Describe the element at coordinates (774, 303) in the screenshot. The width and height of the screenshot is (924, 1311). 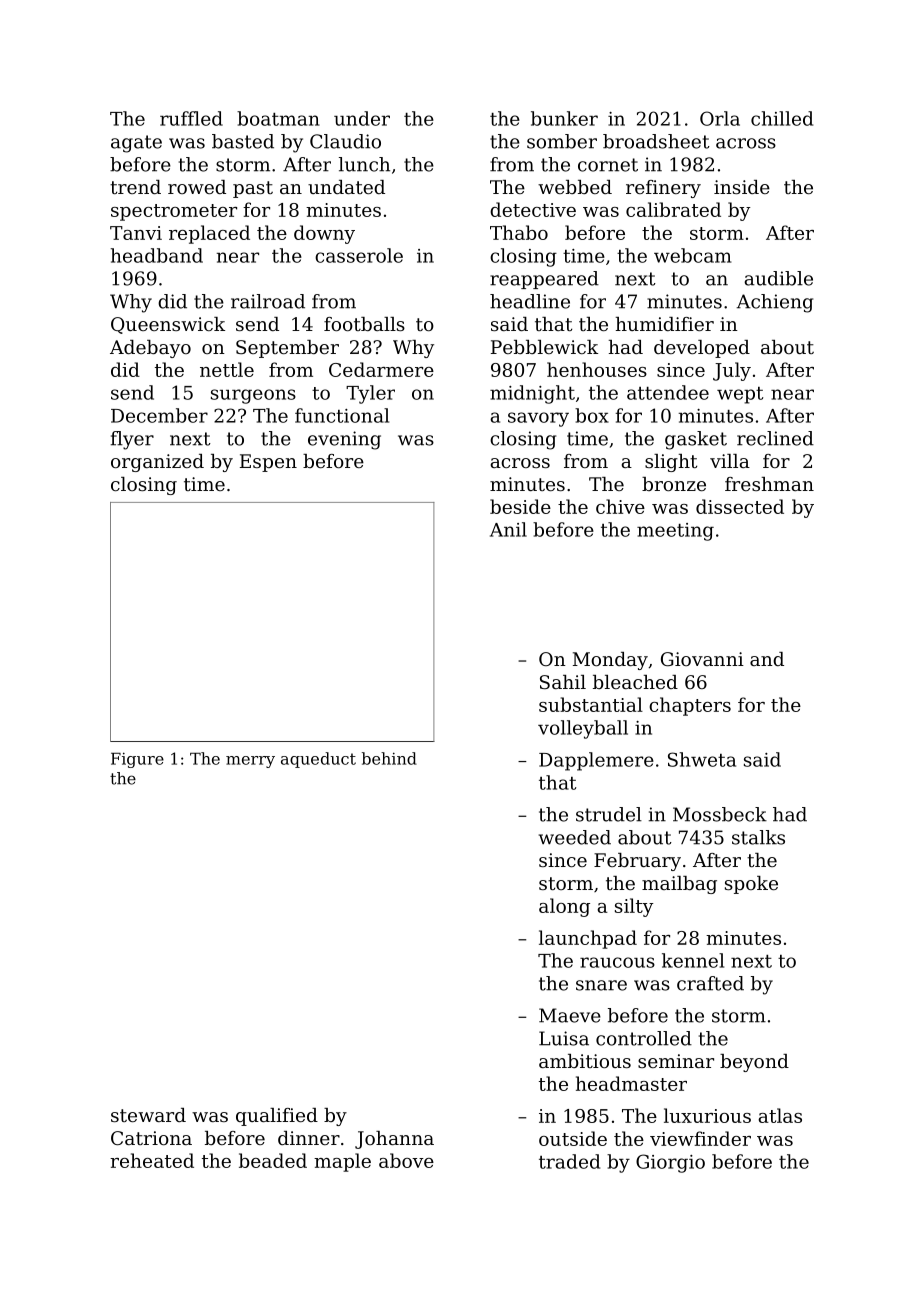
I see `Achieng` at that location.
